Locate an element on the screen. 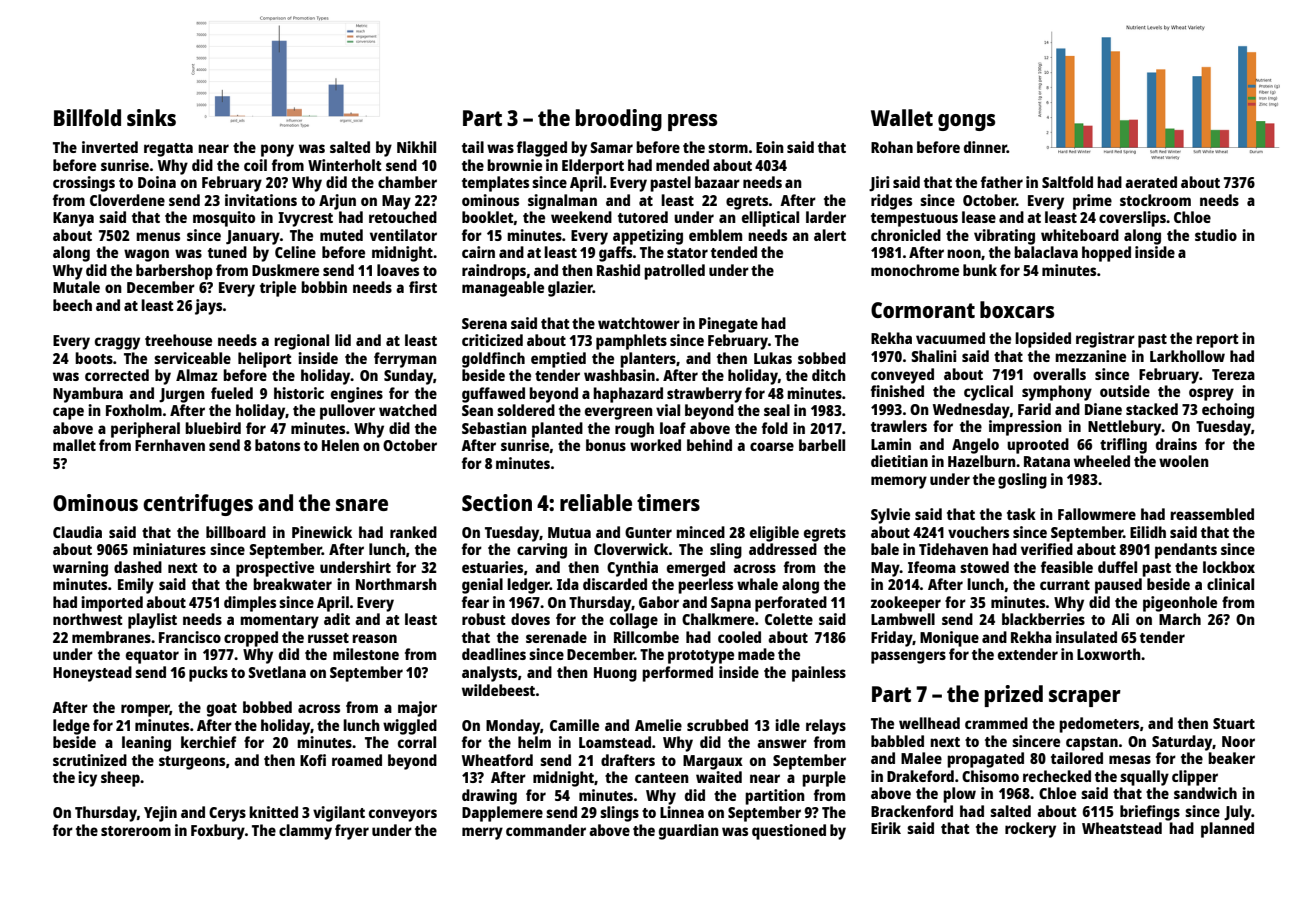  planters is located at coordinates (648, 360).
